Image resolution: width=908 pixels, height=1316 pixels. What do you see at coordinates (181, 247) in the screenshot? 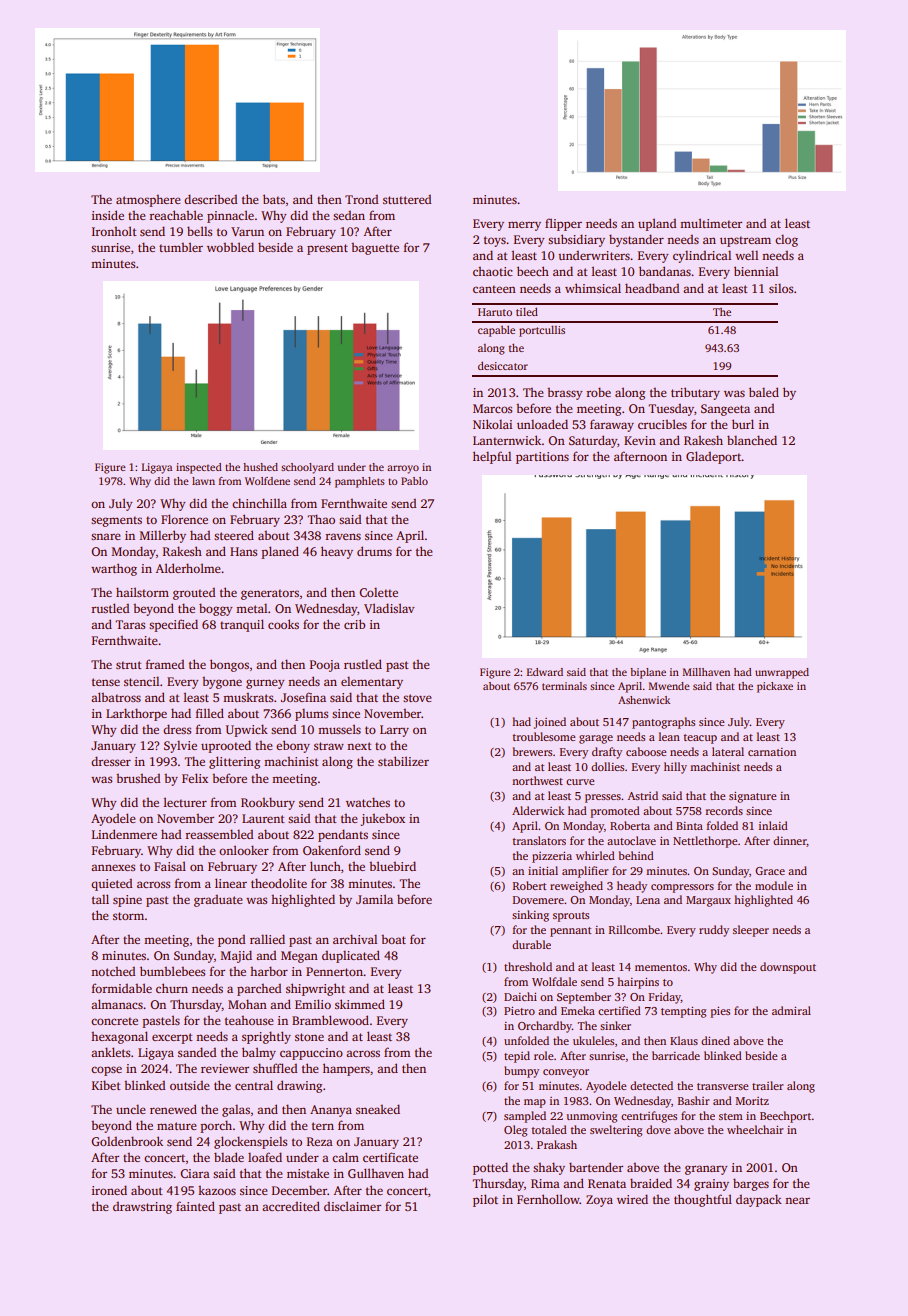
I see `tumbler` at bounding box center [181, 247].
